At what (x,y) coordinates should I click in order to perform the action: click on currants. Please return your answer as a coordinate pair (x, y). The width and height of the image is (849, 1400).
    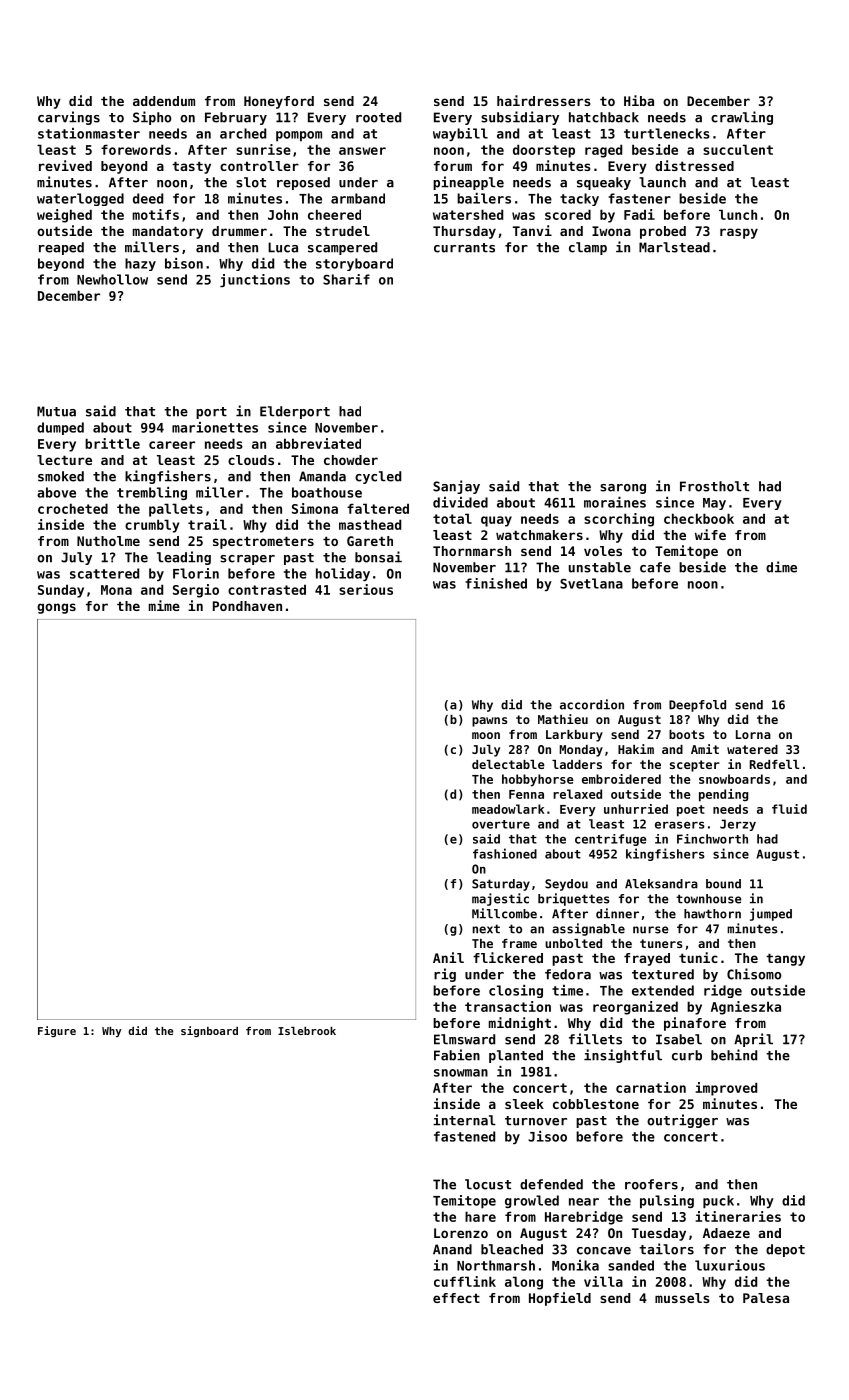
    Looking at the image, I should click on (464, 248).
